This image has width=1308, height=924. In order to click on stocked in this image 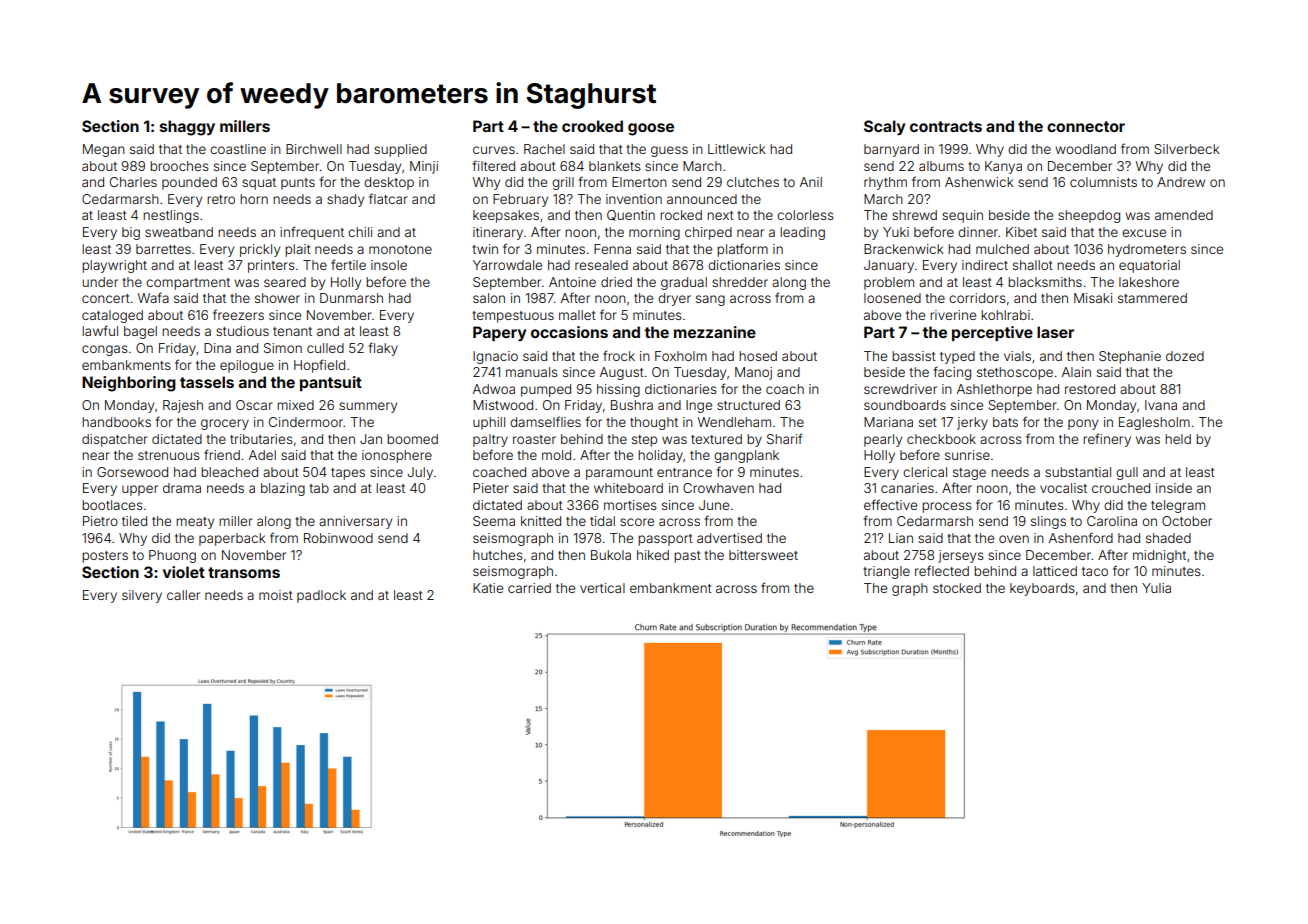, I will do `click(957, 588)`.
